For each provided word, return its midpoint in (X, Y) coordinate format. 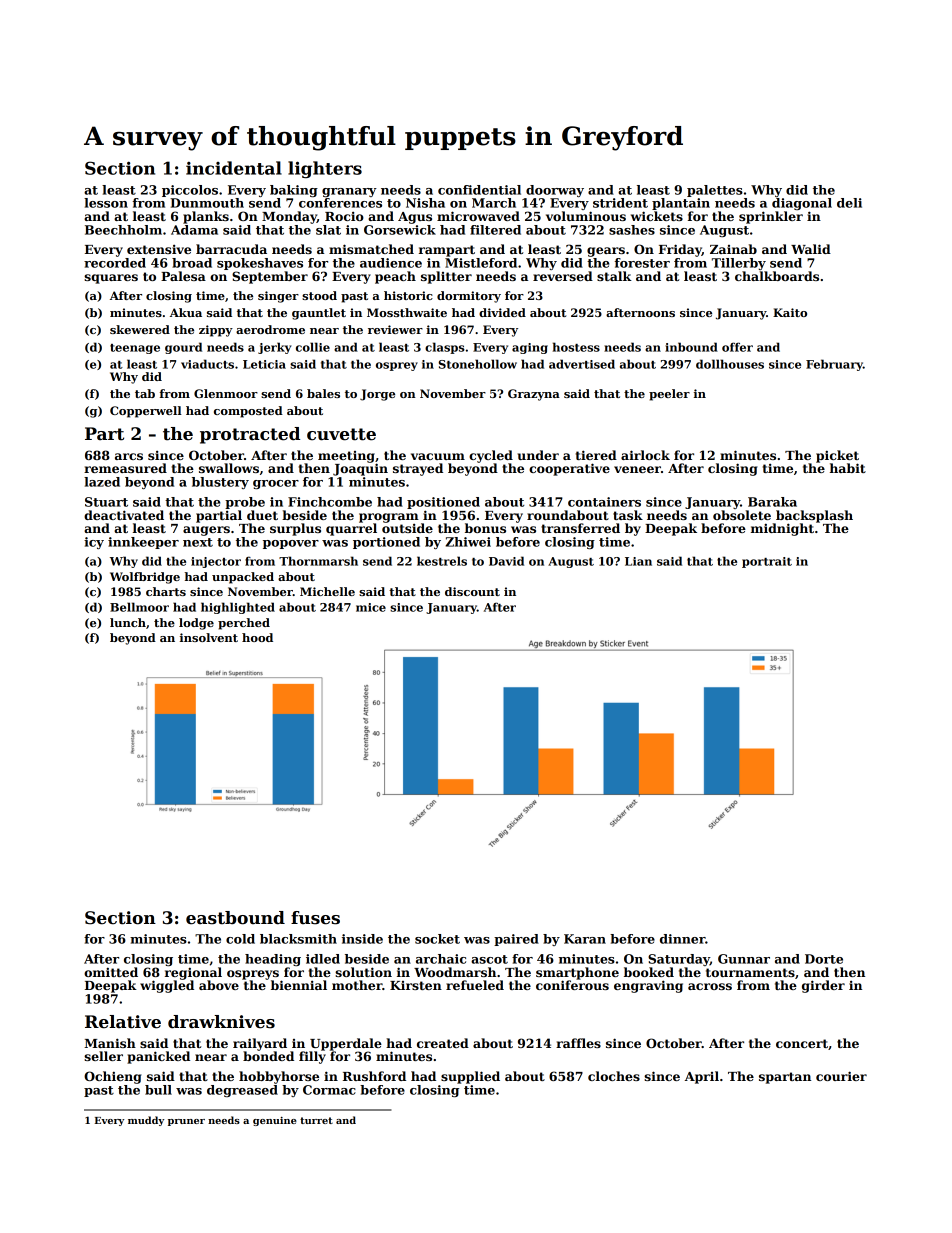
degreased (242, 1091)
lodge (196, 624)
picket (837, 456)
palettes (715, 191)
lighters (325, 169)
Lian (638, 561)
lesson (106, 203)
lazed (102, 482)
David (506, 561)
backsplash (814, 516)
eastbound (235, 918)
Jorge (377, 395)
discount (472, 591)
